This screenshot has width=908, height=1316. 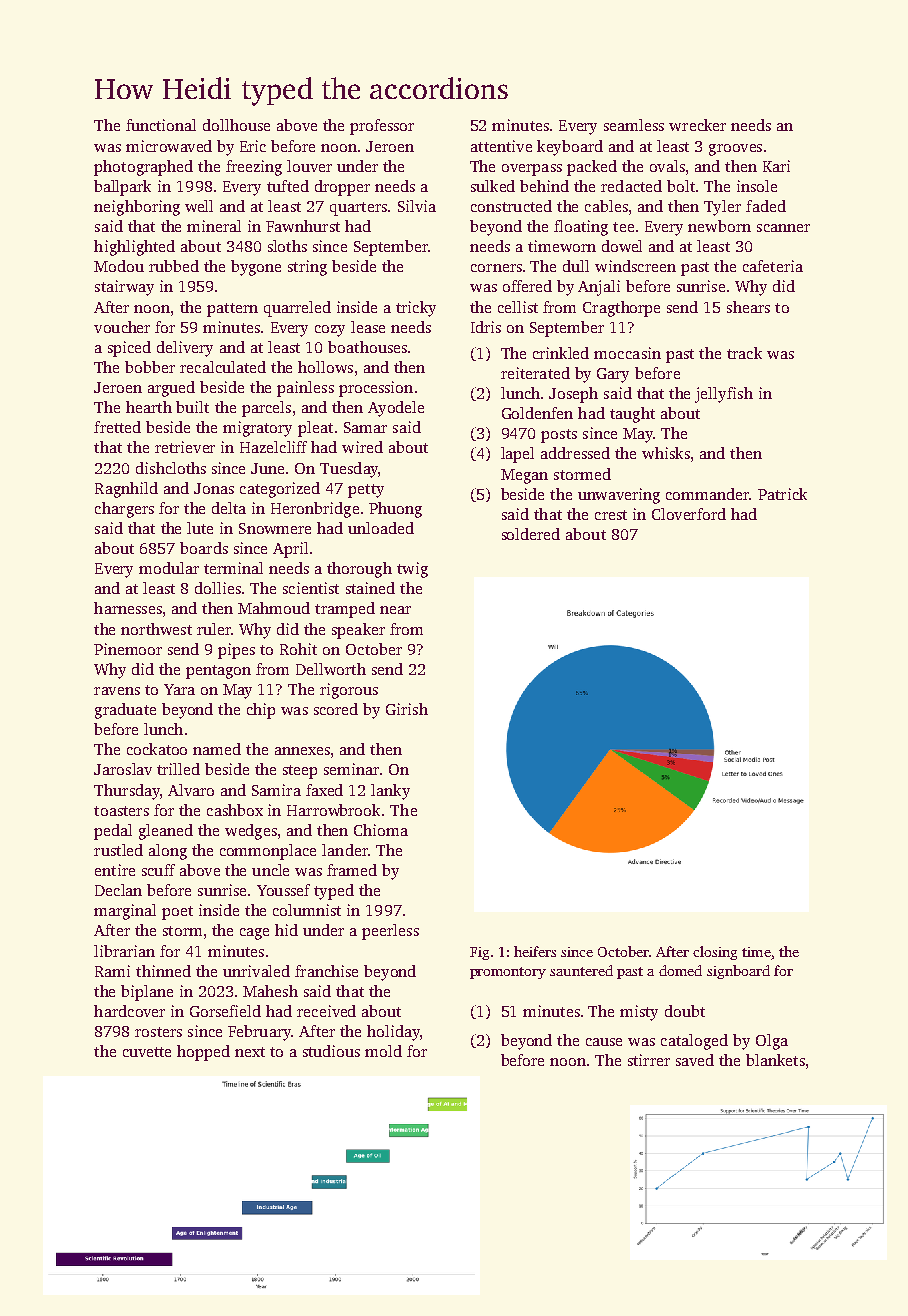 What do you see at coordinates (383, 1051) in the screenshot?
I see `mold` at bounding box center [383, 1051].
